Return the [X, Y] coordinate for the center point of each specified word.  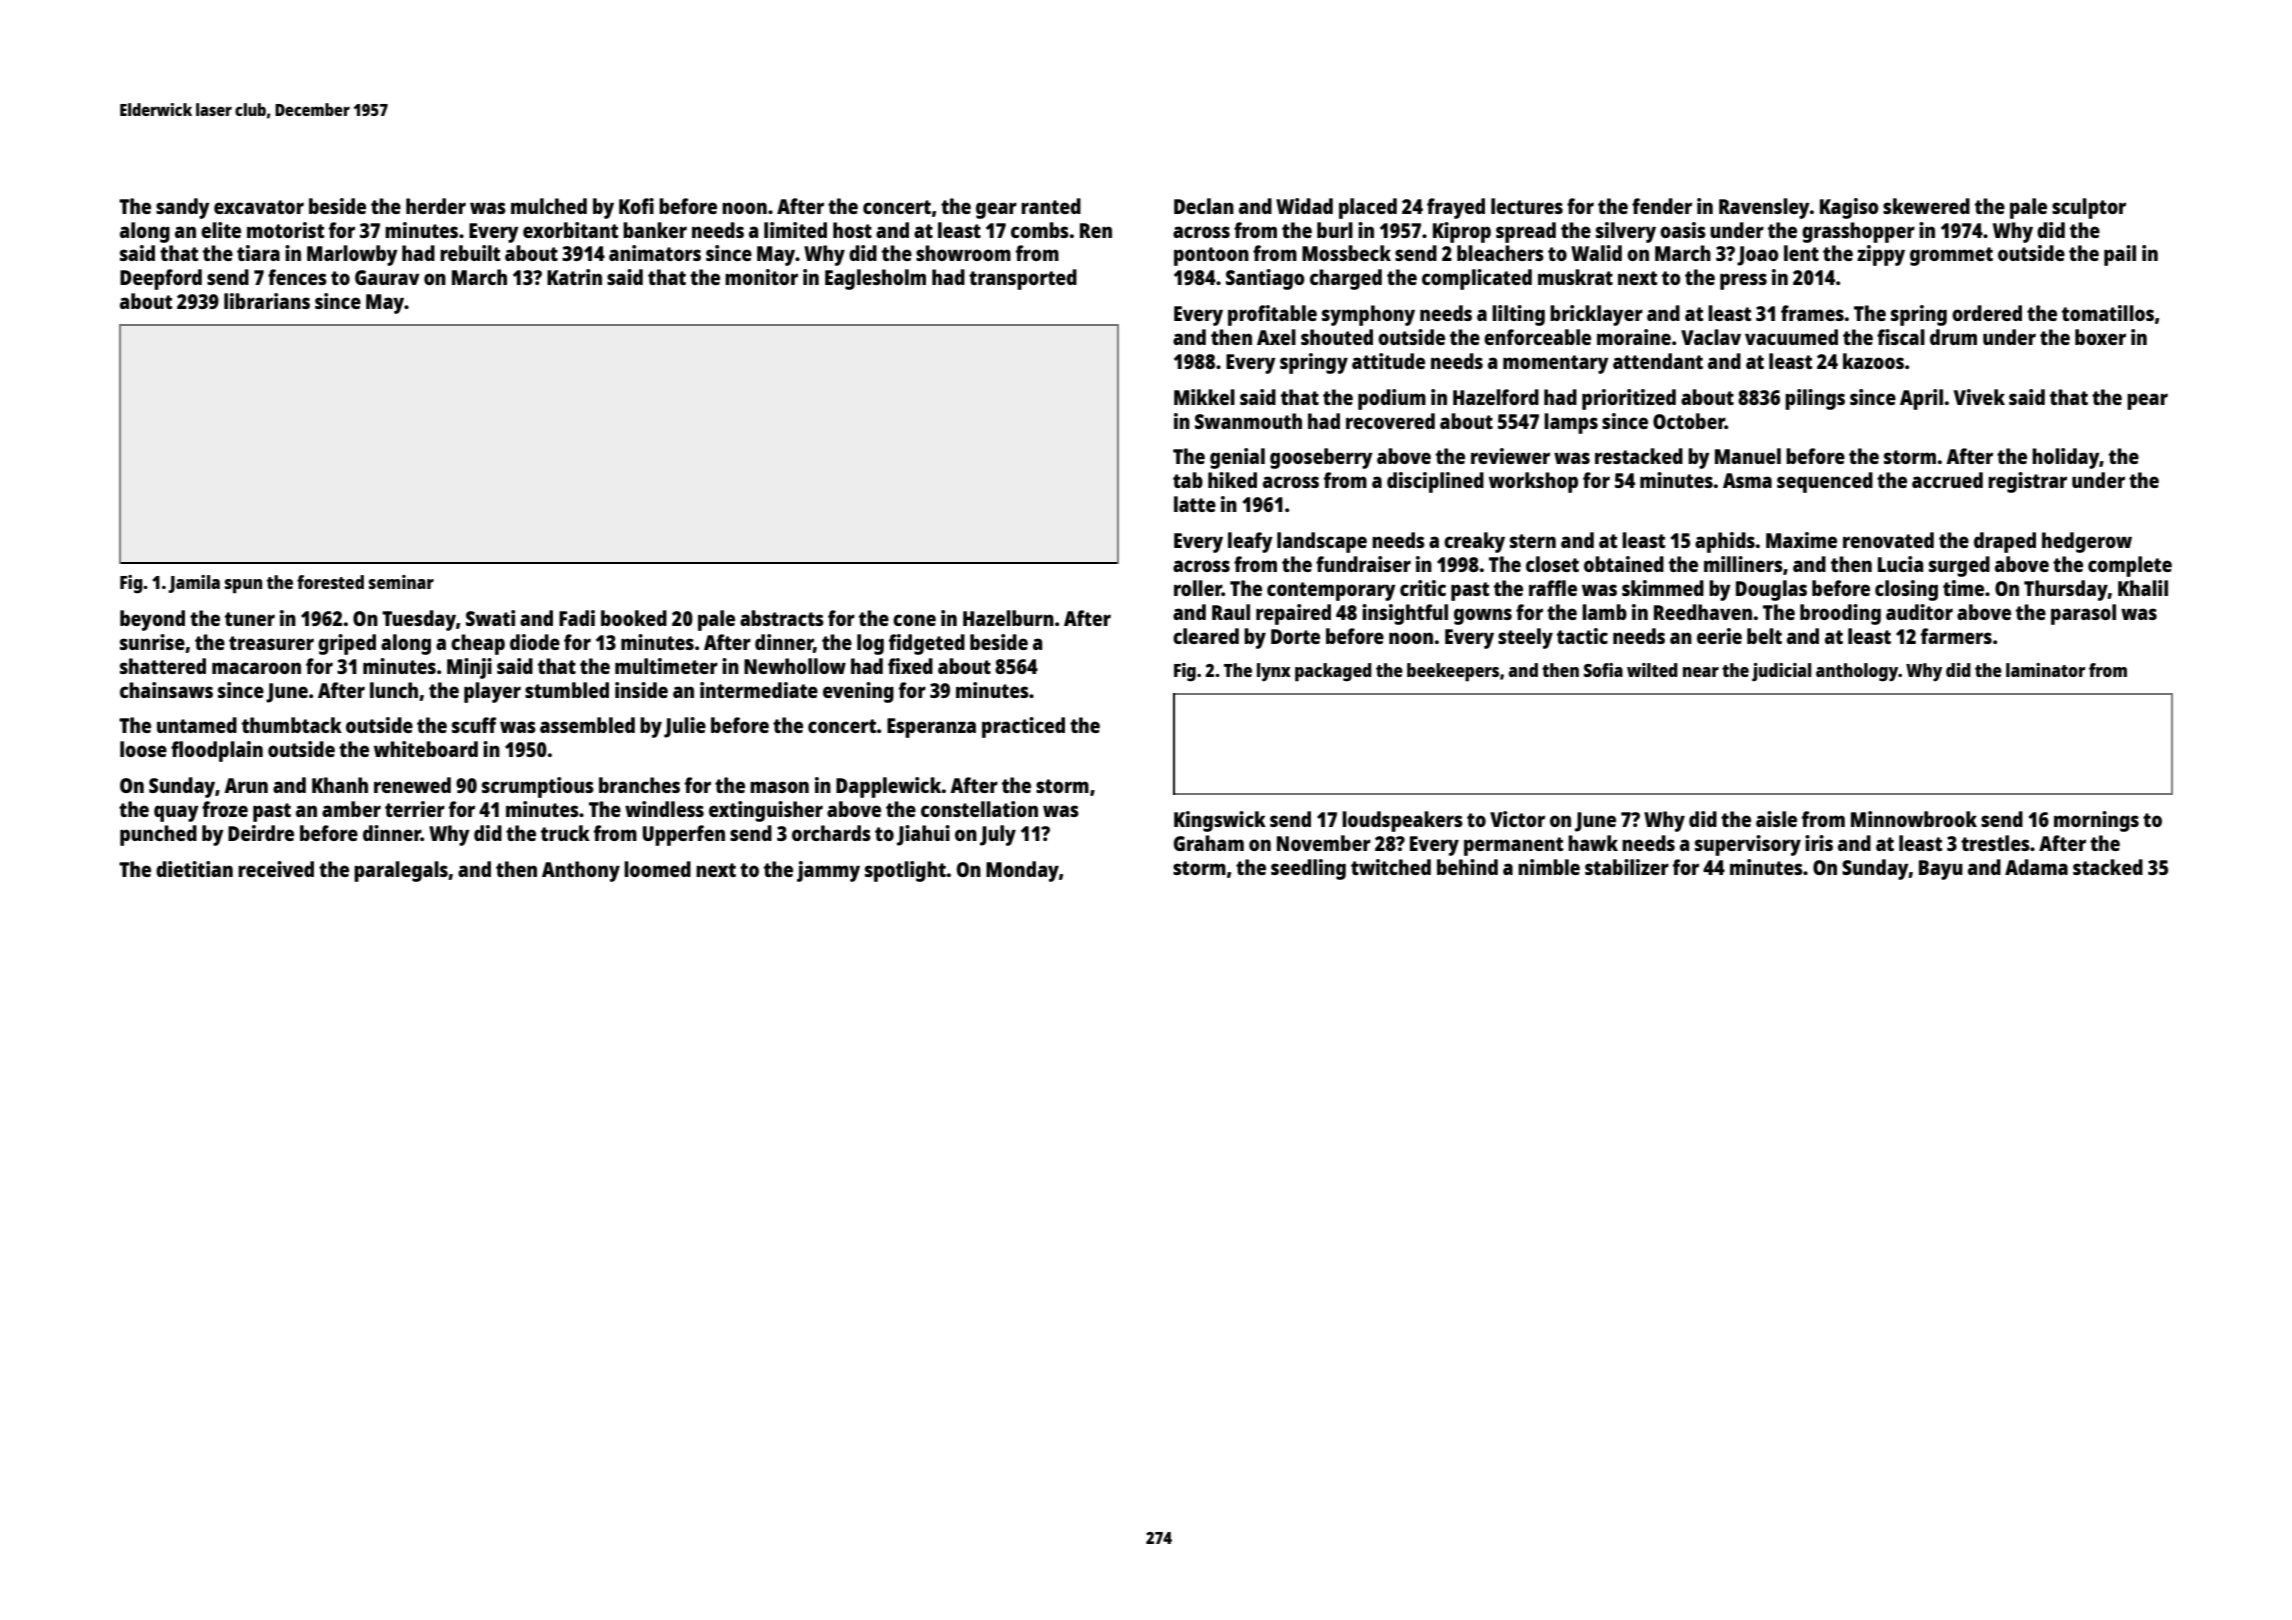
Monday [1022, 871]
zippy [1881, 255]
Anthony [581, 871]
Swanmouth [1248, 421]
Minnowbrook [1914, 819]
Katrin [574, 277]
